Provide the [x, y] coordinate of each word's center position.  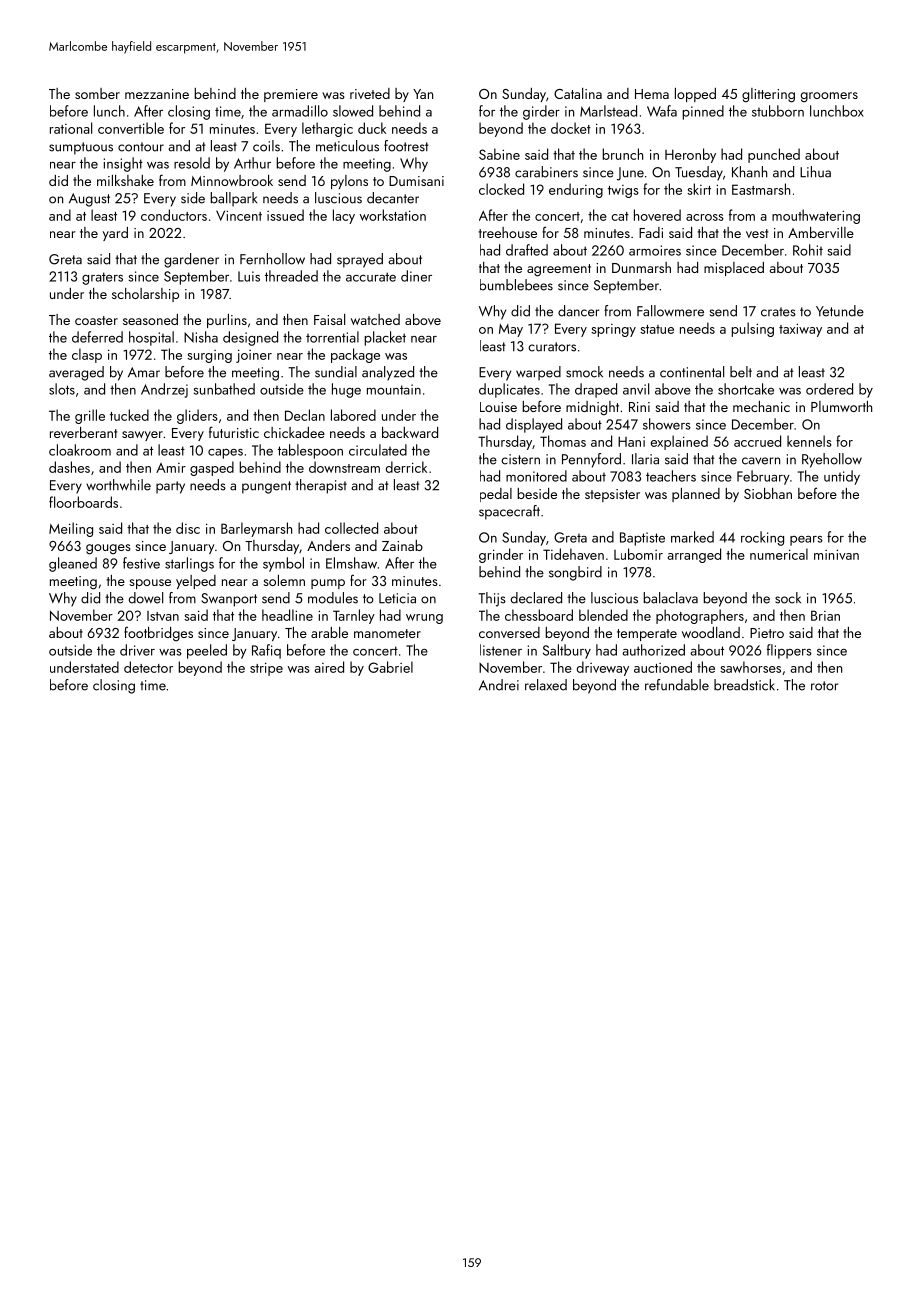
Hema [652, 94]
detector [148, 667]
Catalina [578, 93]
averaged [76, 373]
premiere [291, 95]
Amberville [821, 232]
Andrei [499, 685]
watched [375, 319]
